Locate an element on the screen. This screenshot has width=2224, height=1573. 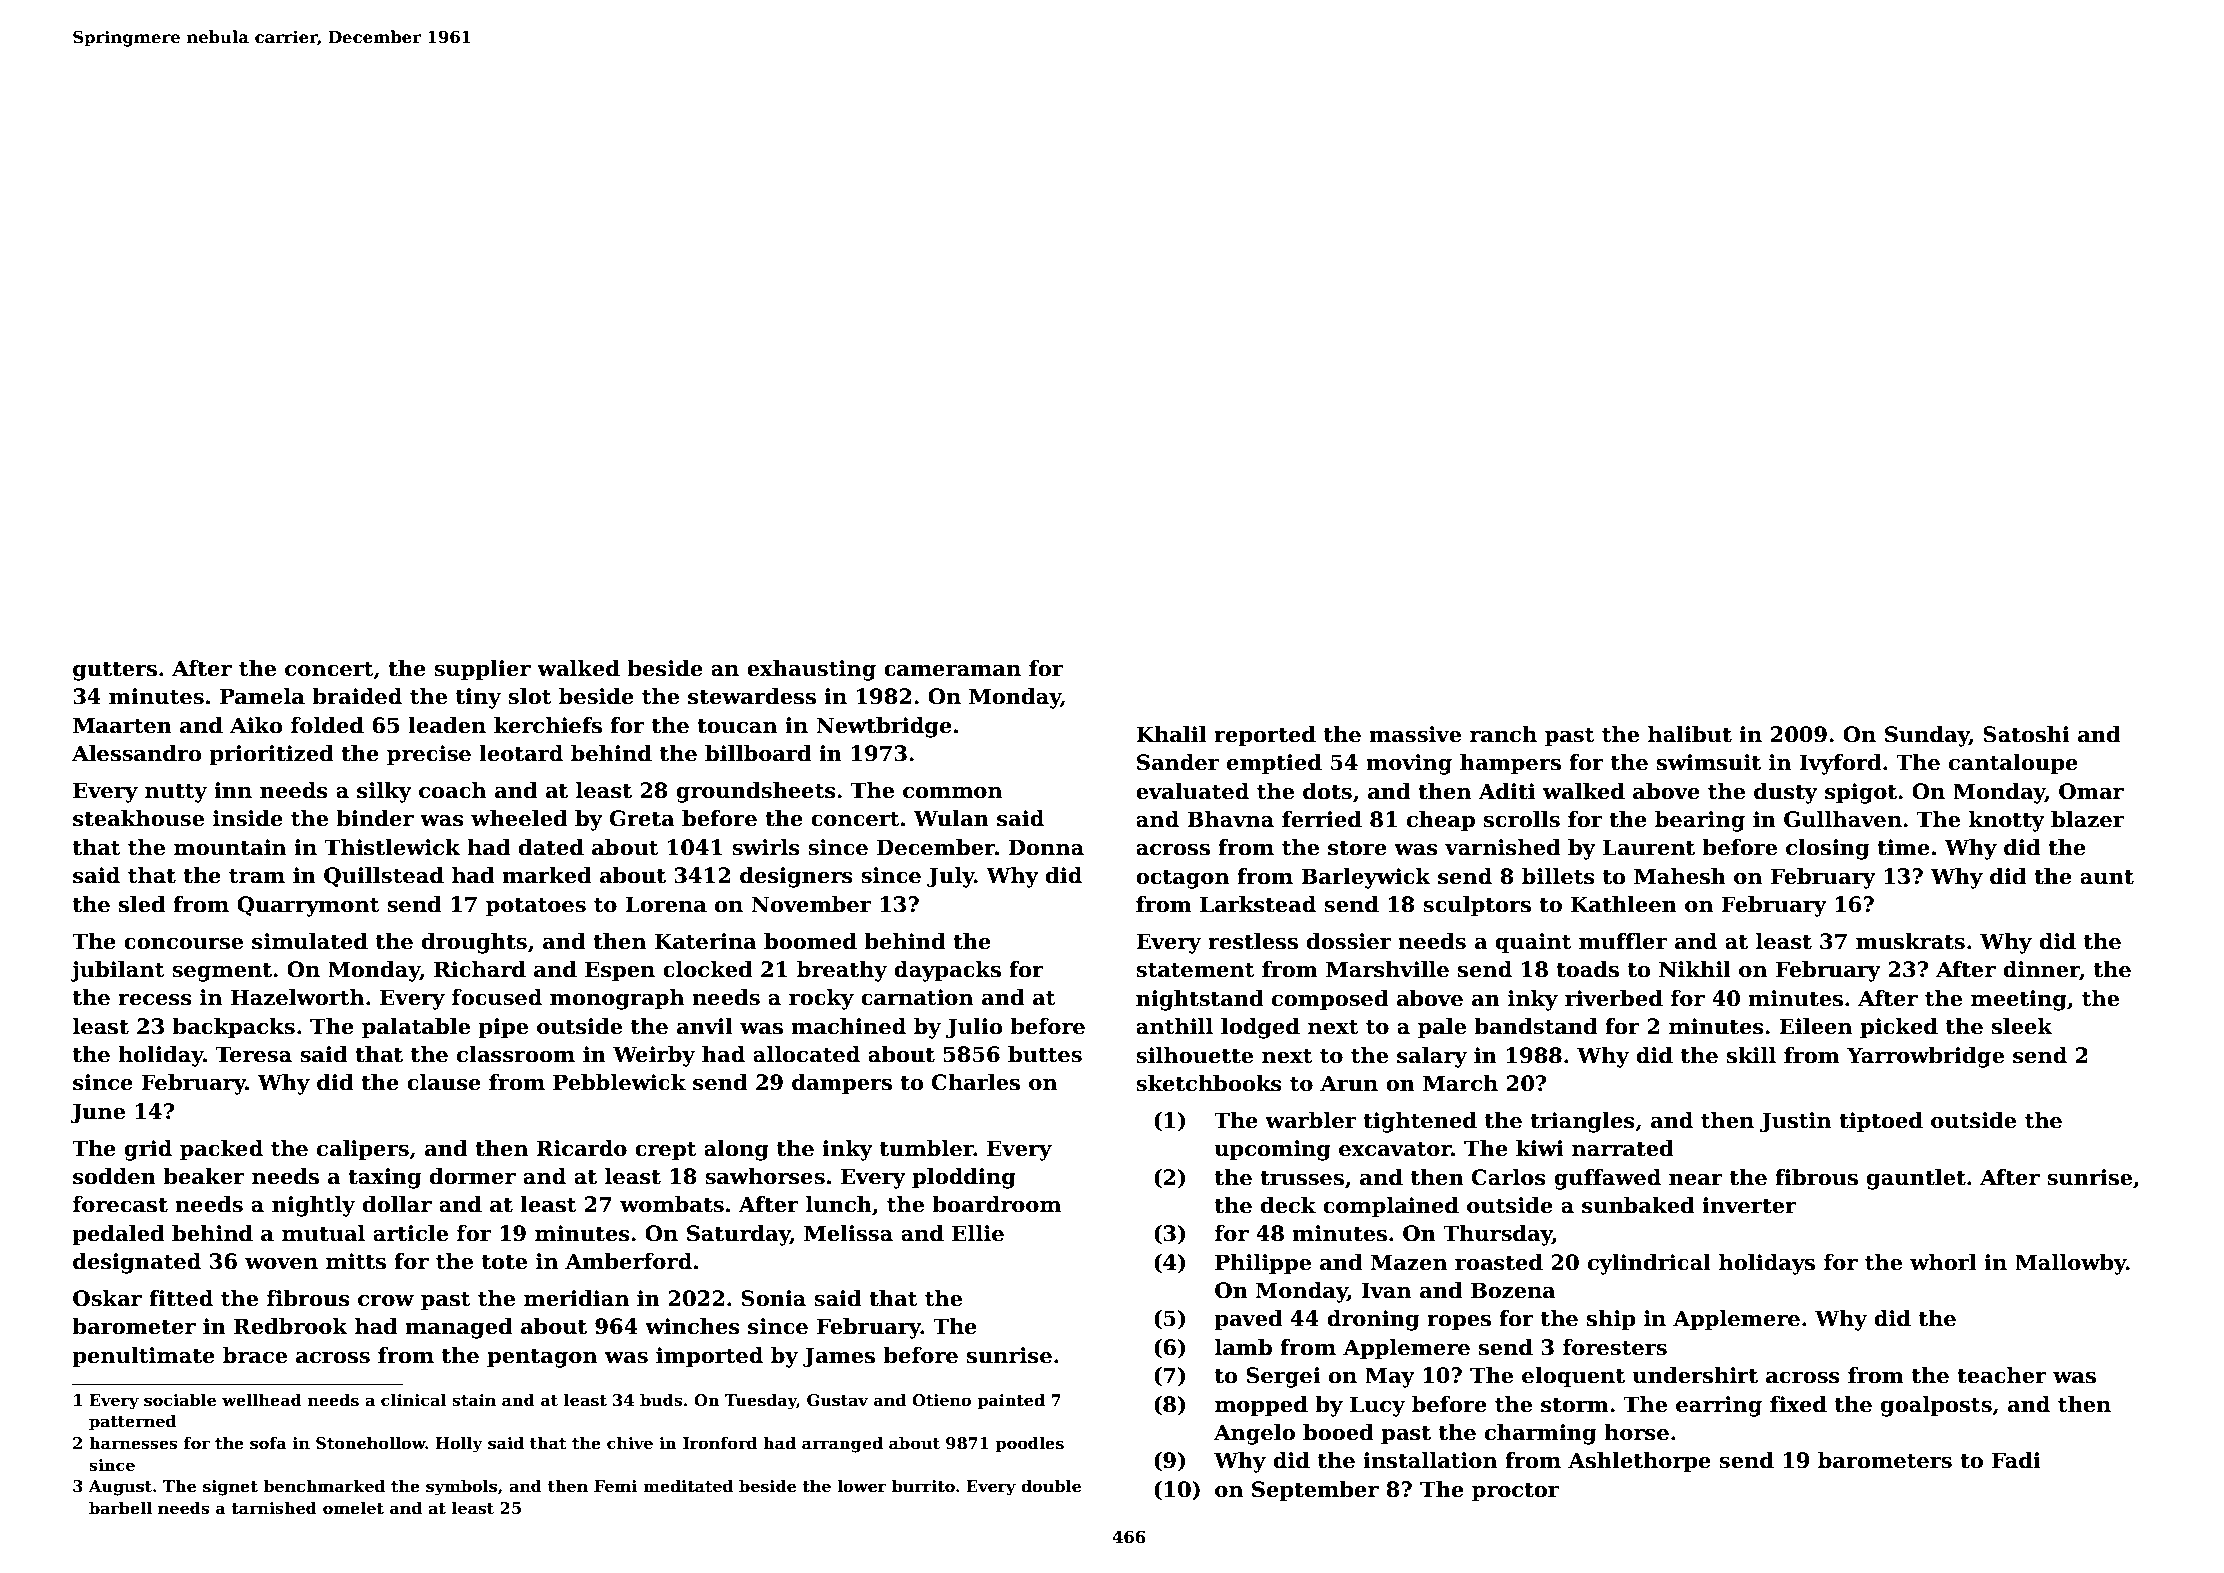
Quillstead is located at coordinates (384, 877).
